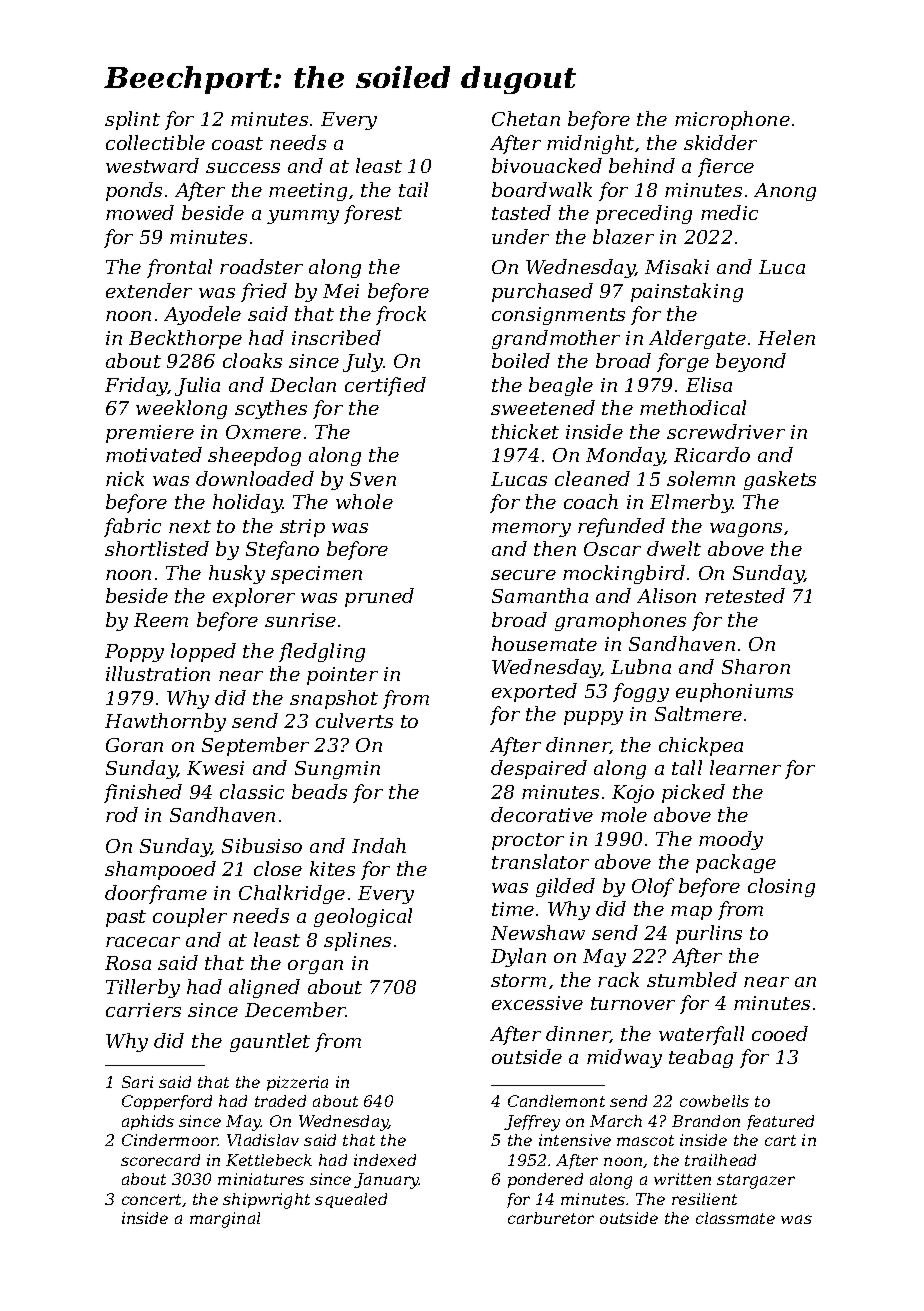 The image size is (924, 1311). What do you see at coordinates (641, 666) in the screenshot?
I see `Lubna` at bounding box center [641, 666].
